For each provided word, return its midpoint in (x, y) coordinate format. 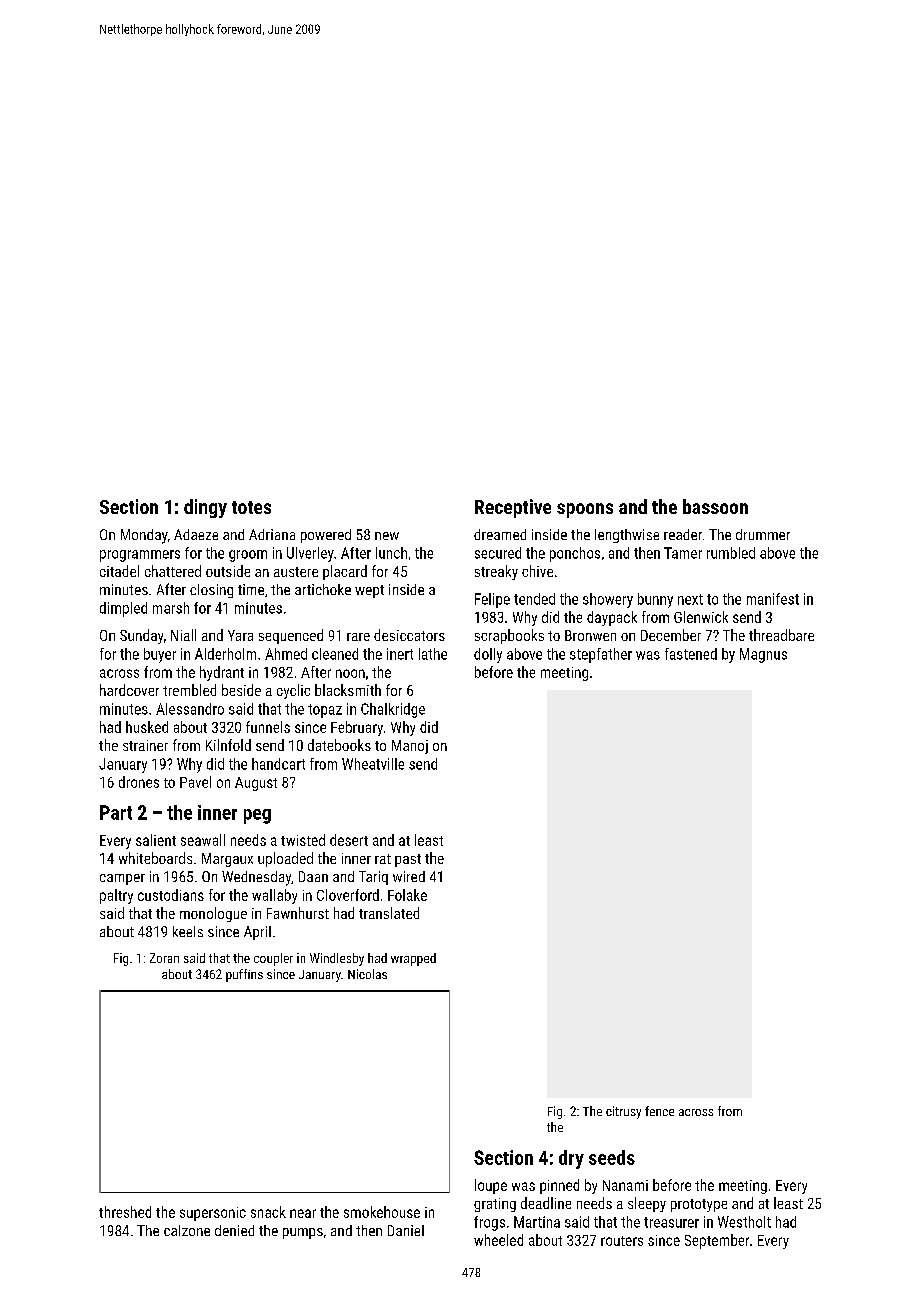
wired (409, 876)
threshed (125, 1212)
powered (326, 536)
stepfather (601, 655)
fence (659, 1111)
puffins (244, 975)
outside (228, 571)
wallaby (274, 896)
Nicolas (367, 974)
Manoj (410, 747)
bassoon (715, 506)
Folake (407, 895)
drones (139, 782)
